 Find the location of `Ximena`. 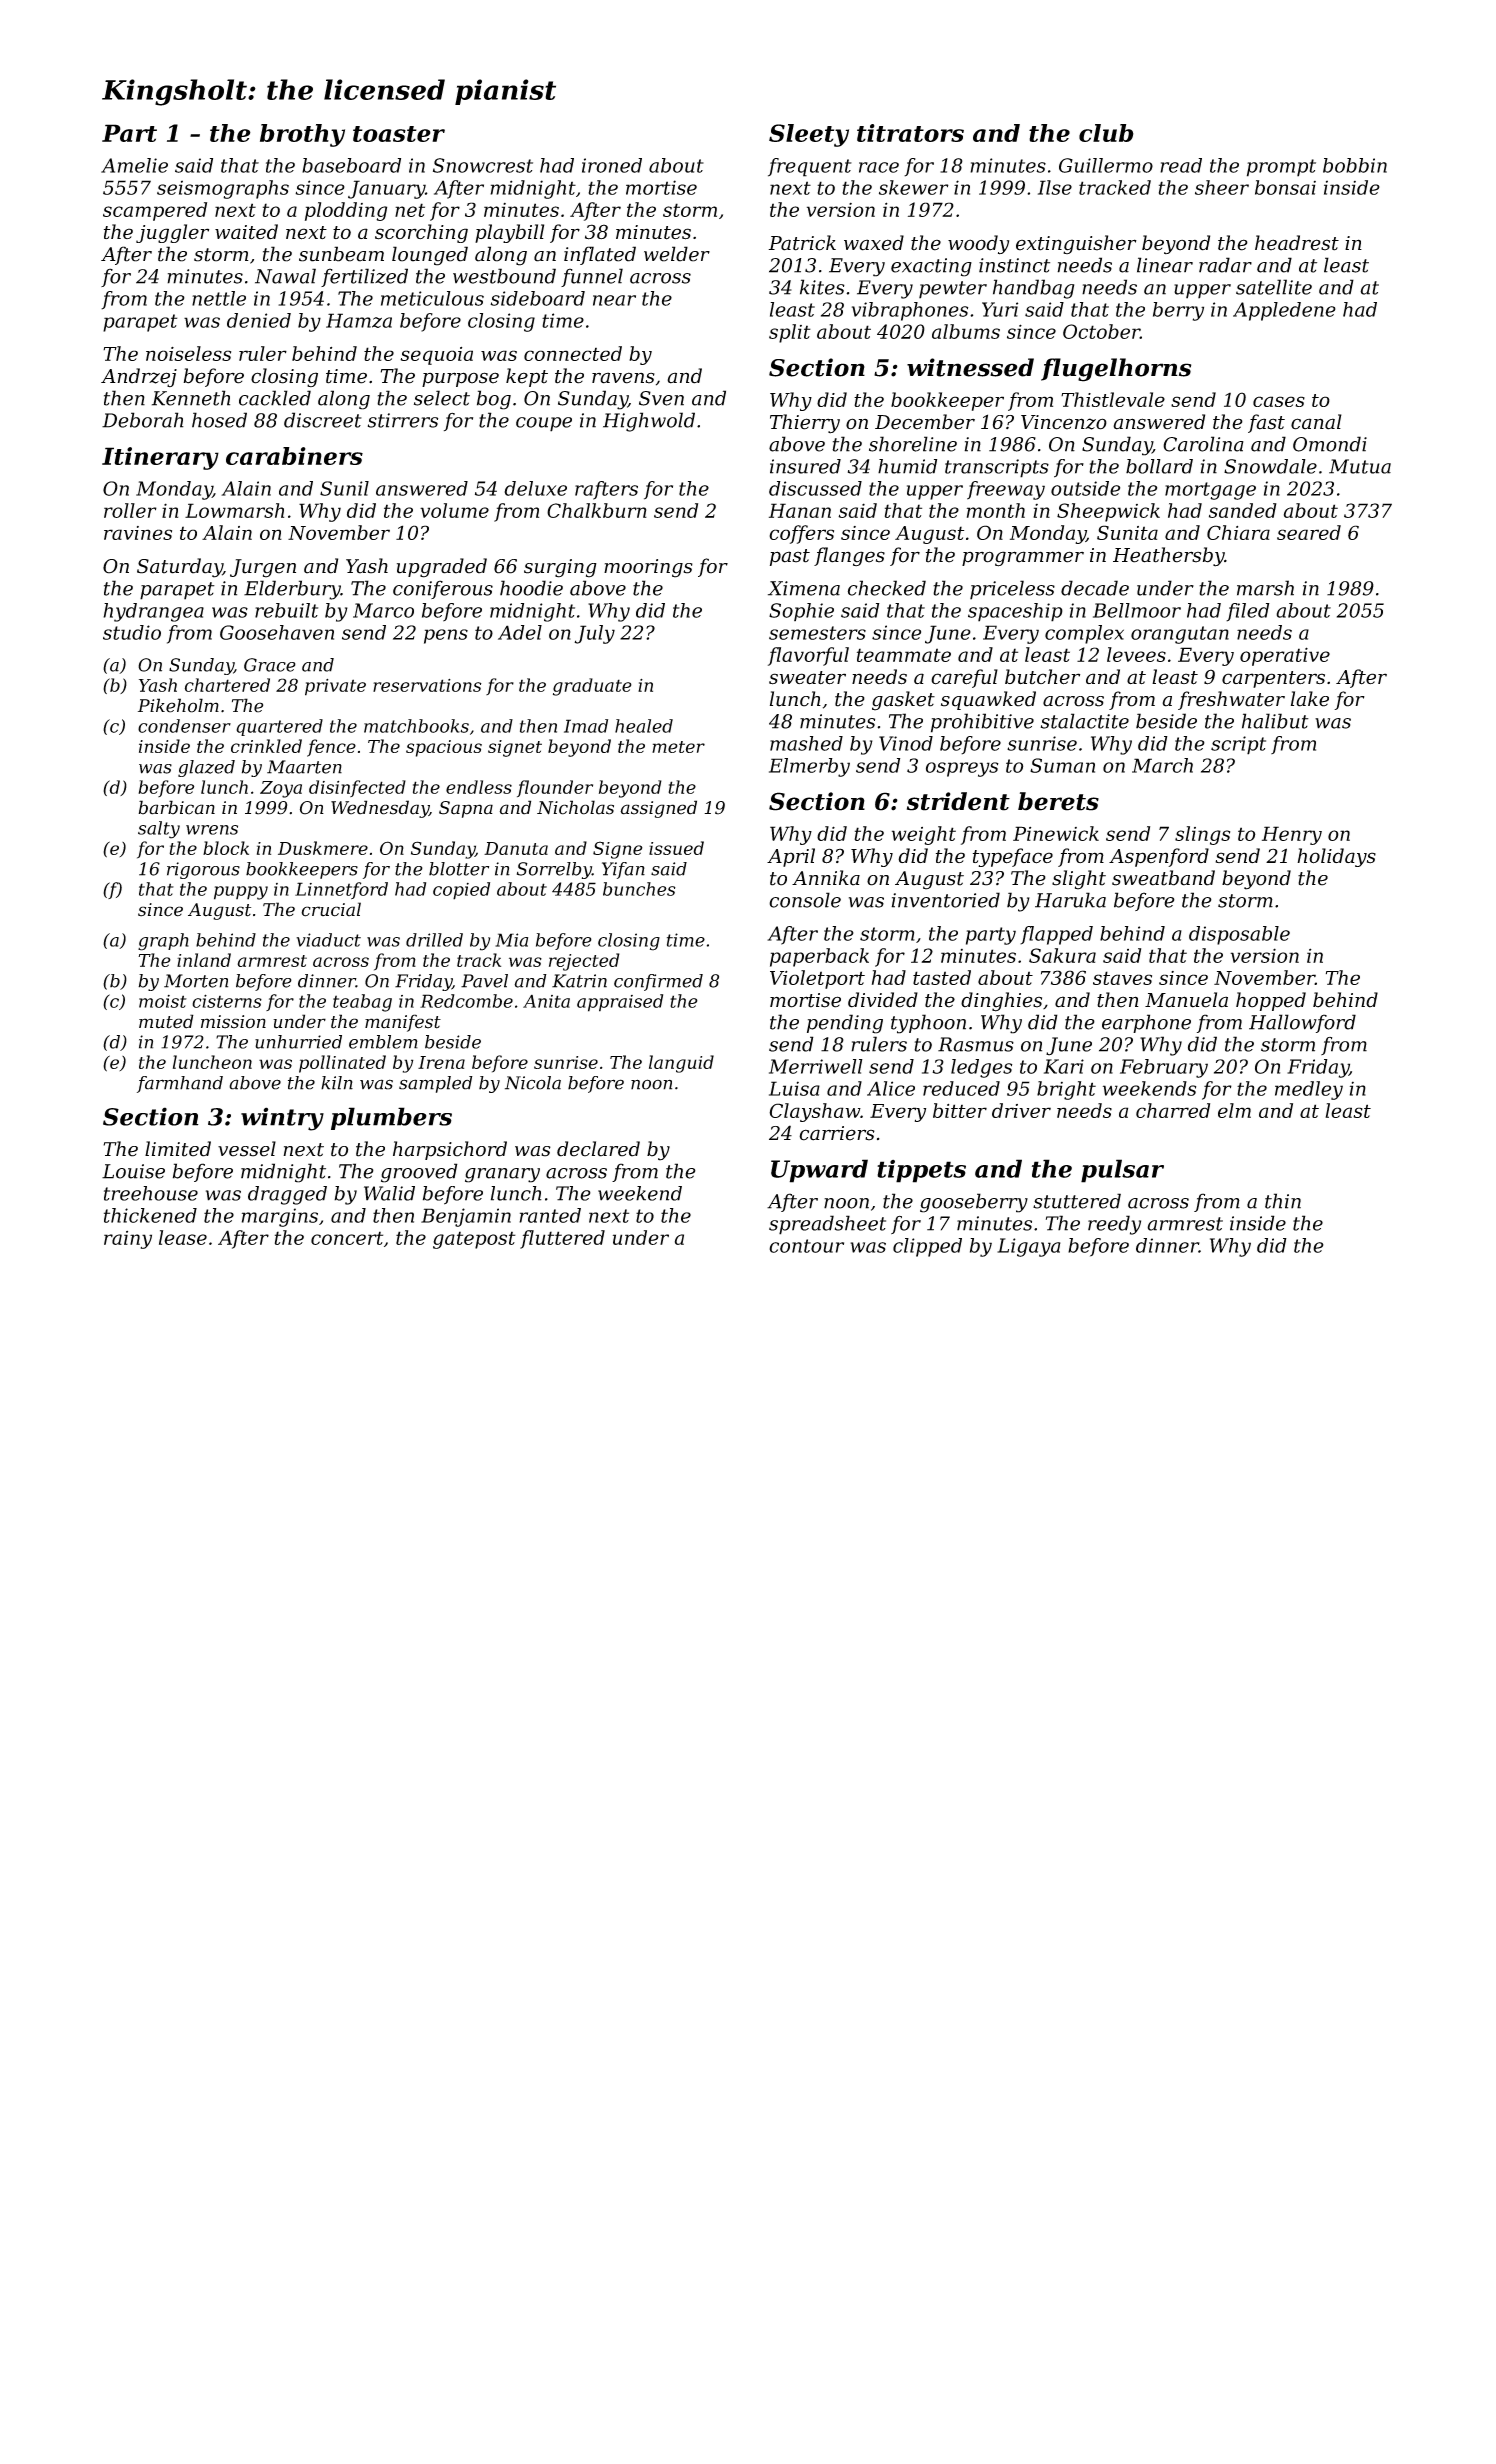

Ximena is located at coordinates (804, 588).
